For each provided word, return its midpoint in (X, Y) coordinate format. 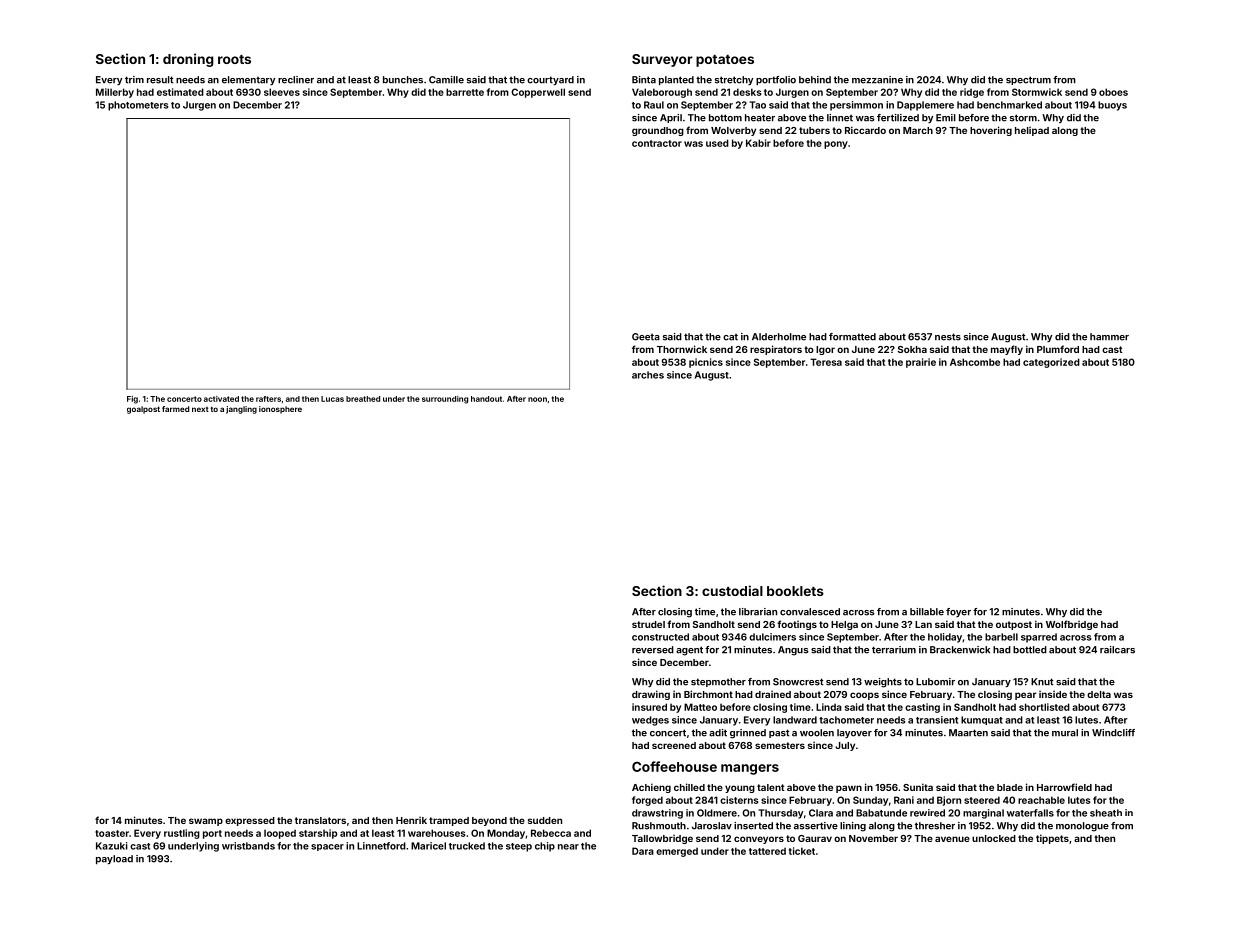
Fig (132, 400)
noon (537, 399)
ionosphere (280, 410)
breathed (363, 399)
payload (114, 859)
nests (948, 337)
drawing (651, 695)
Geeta (646, 337)
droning (188, 60)
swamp (206, 822)
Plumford (1058, 349)
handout (486, 399)
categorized (1051, 363)
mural (1065, 733)
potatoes (725, 61)
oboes (1113, 92)
